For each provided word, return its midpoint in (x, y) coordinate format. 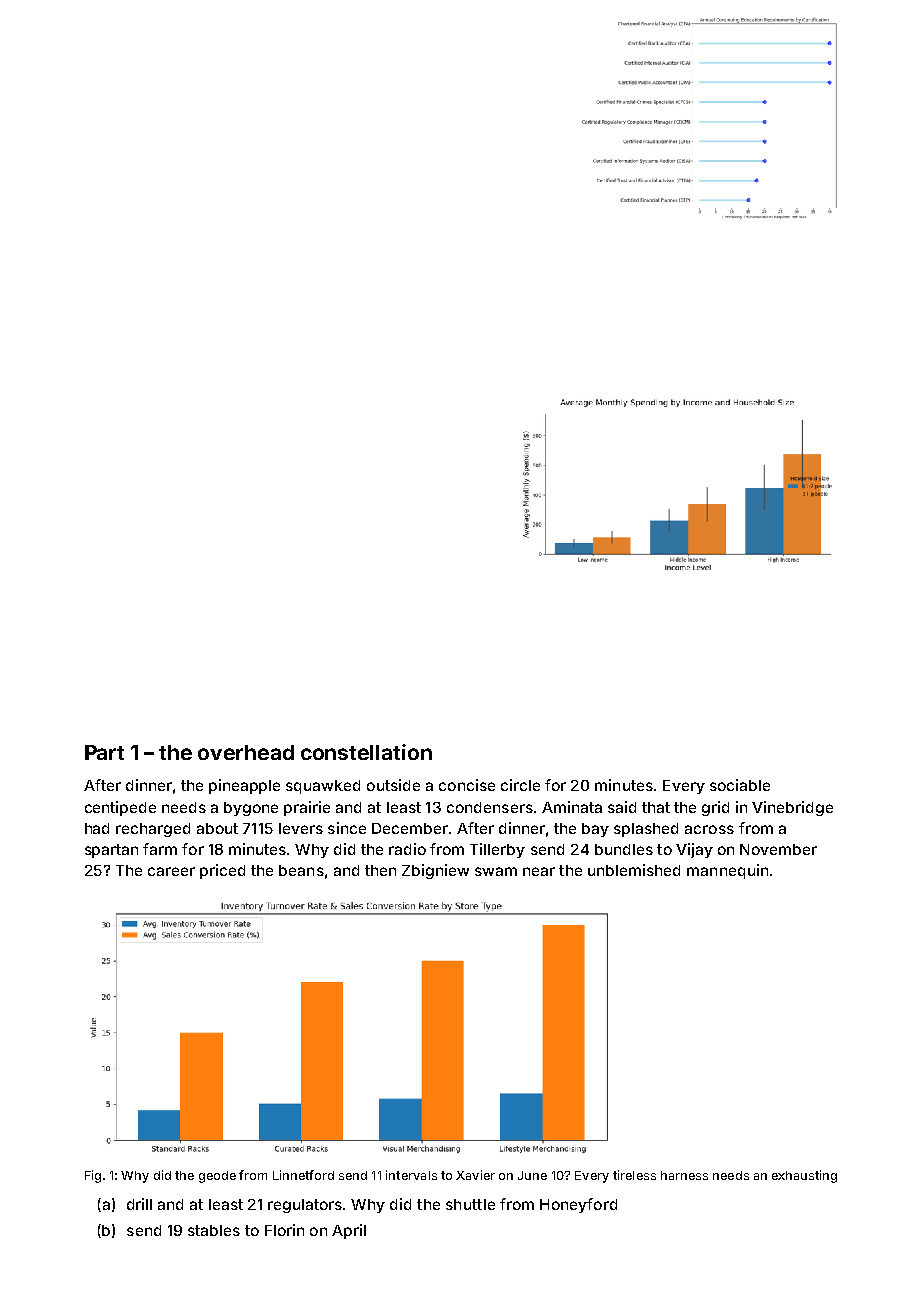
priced (222, 871)
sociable (740, 785)
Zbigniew (435, 871)
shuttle (470, 1204)
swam (496, 871)
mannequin (727, 871)
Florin (284, 1230)
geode (217, 1177)
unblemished (634, 870)
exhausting (804, 1176)
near (539, 871)
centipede (120, 808)
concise (467, 785)
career (171, 871)
